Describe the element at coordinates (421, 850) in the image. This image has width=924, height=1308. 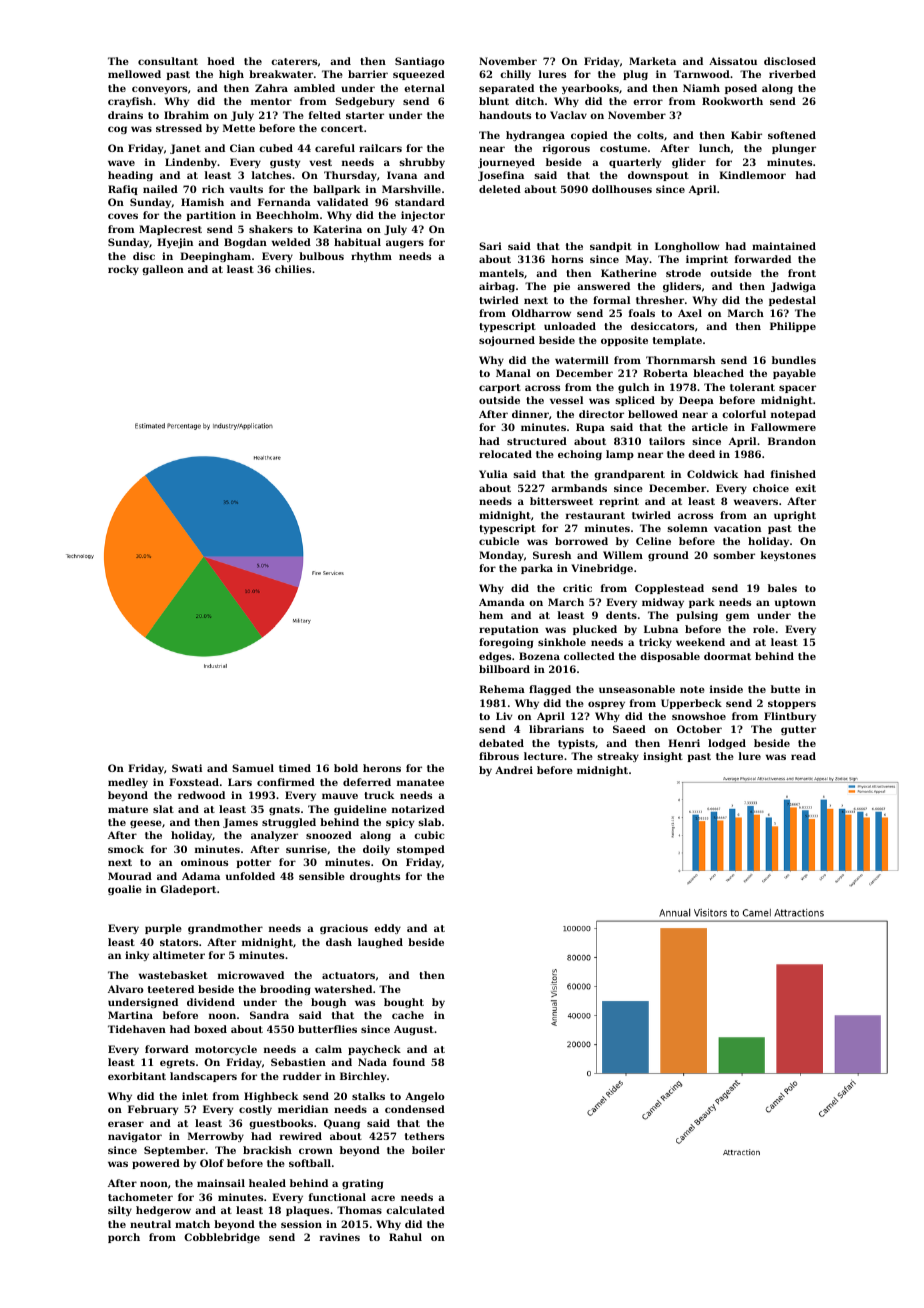
I see `stomped` at that location.
